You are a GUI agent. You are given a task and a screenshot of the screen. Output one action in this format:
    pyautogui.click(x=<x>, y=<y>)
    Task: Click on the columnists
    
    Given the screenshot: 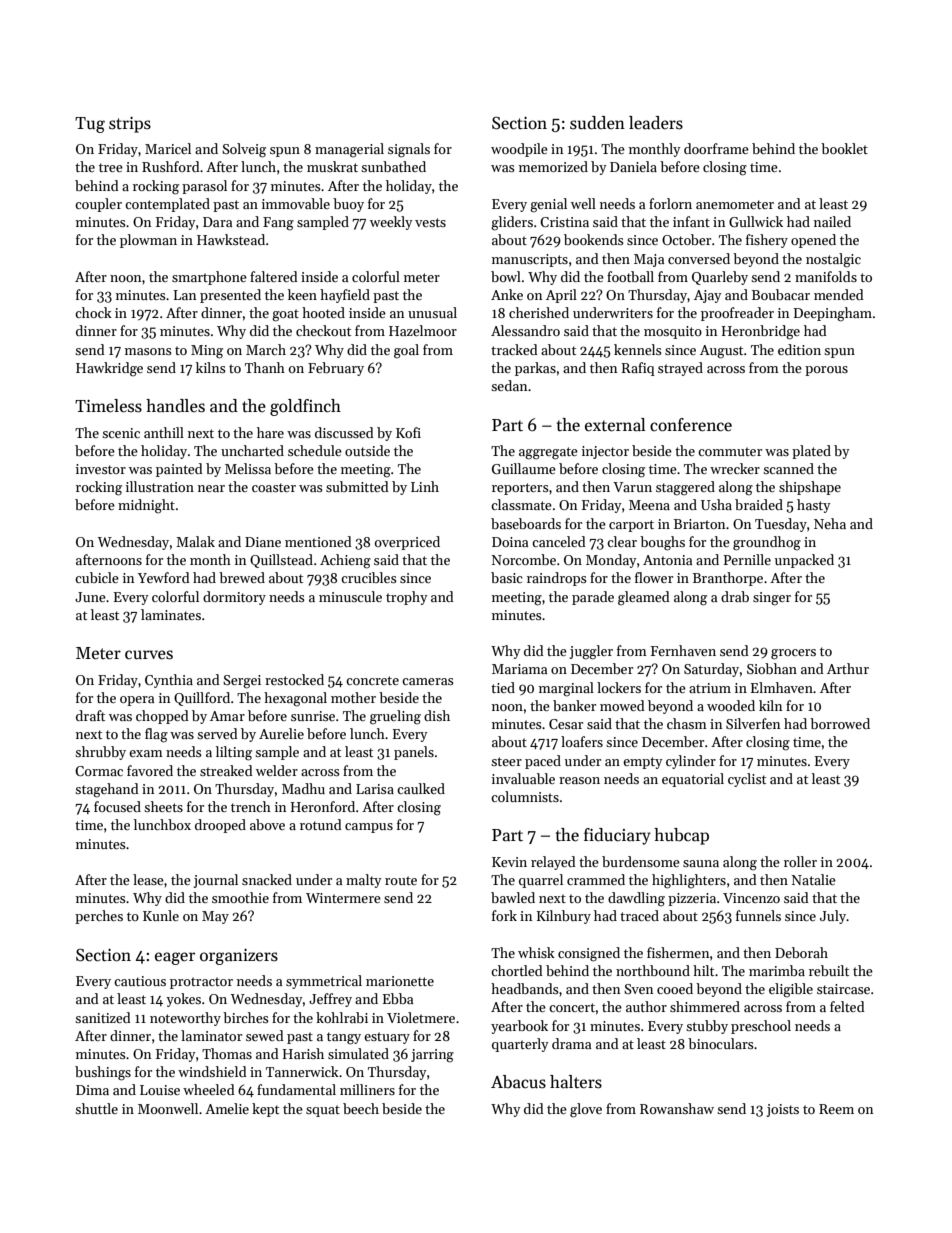 What is the action you would take?
    pyautogui.click(x=525, y=796)
